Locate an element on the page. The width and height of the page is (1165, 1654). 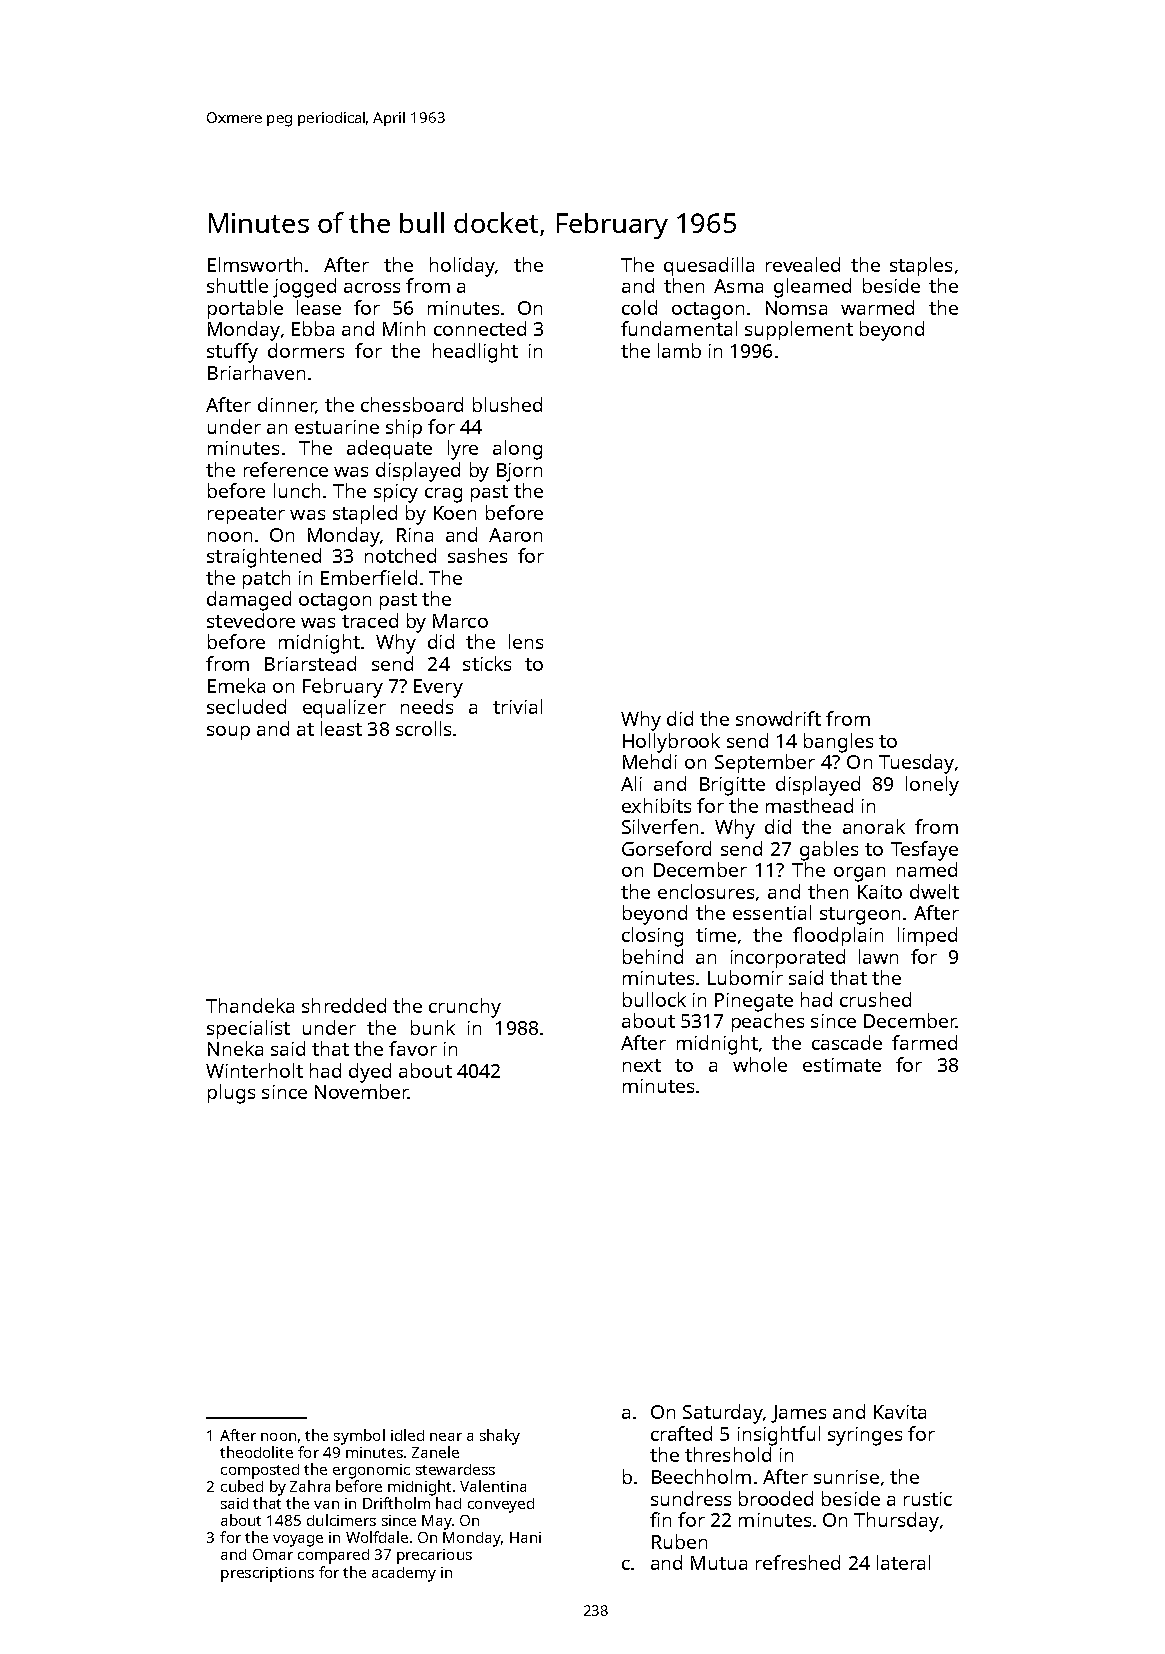
fundamental is located at coordinates (679, 328).
